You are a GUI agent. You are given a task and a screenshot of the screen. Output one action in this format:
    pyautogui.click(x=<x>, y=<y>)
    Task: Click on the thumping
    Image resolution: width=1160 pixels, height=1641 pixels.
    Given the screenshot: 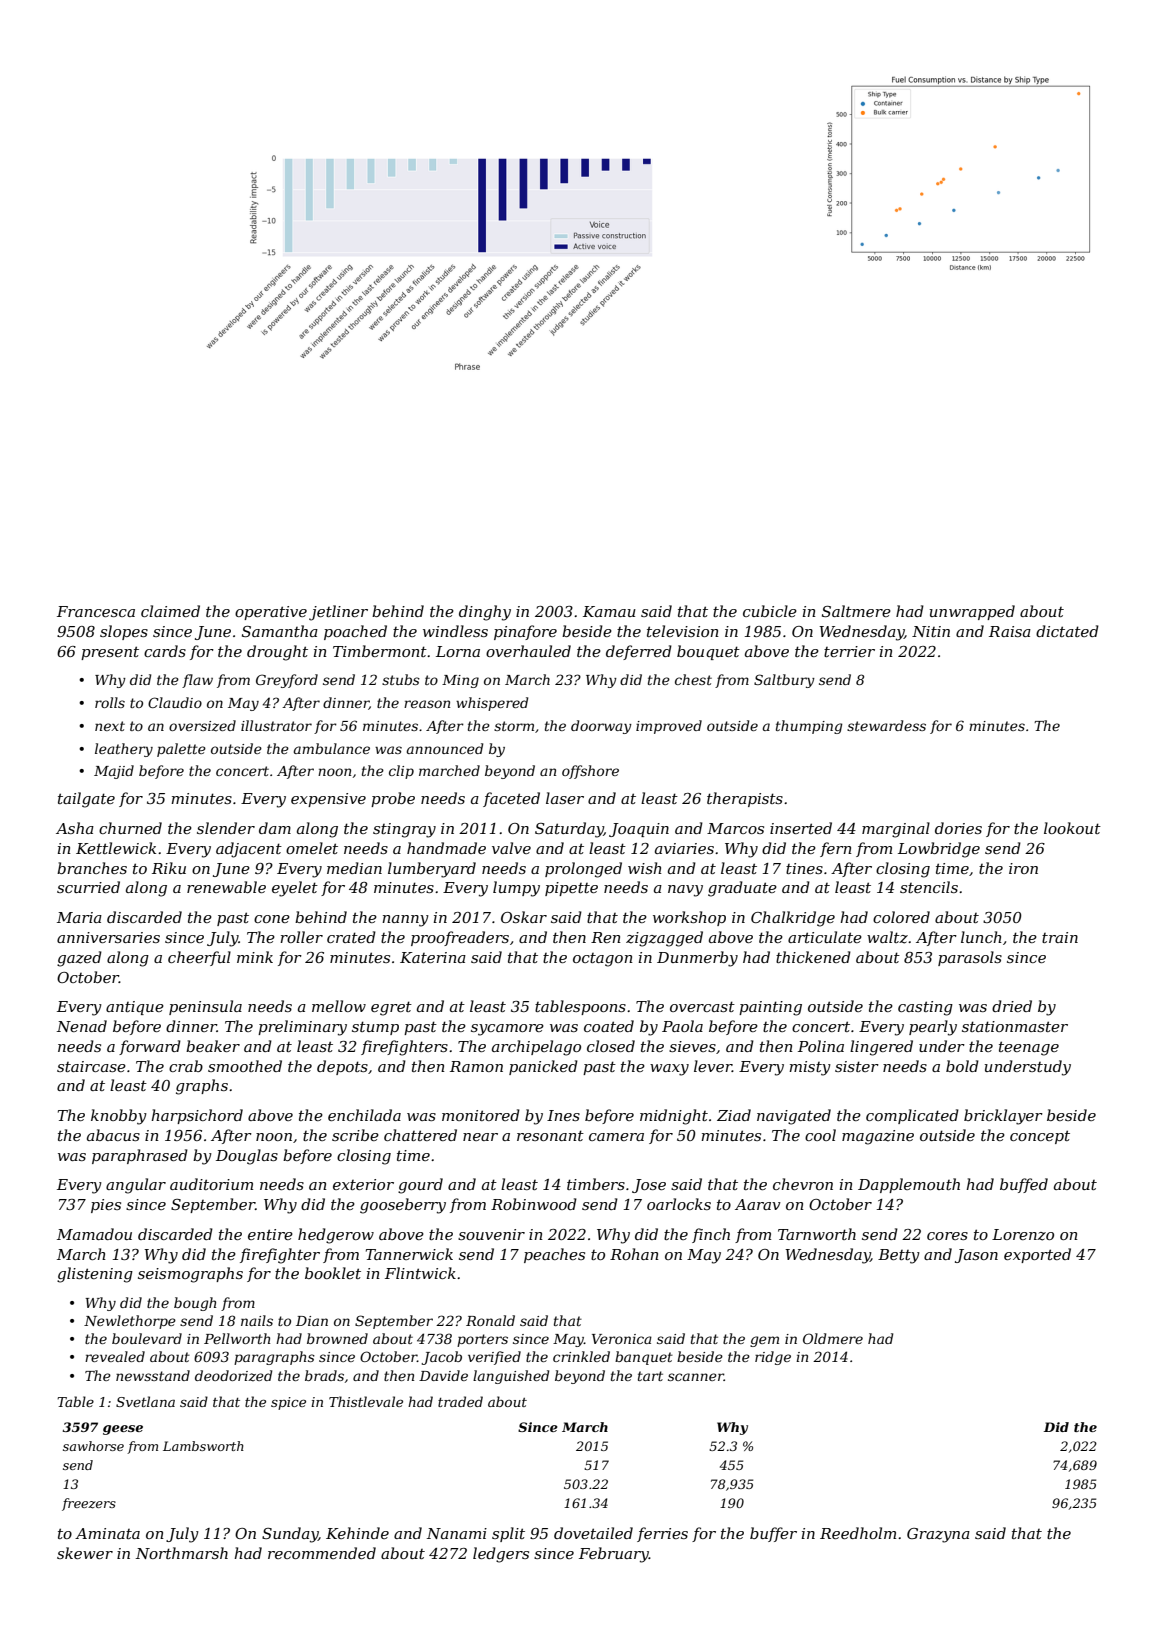 What is the action you would take?
    pyautogui.click(x=809, y=727)
